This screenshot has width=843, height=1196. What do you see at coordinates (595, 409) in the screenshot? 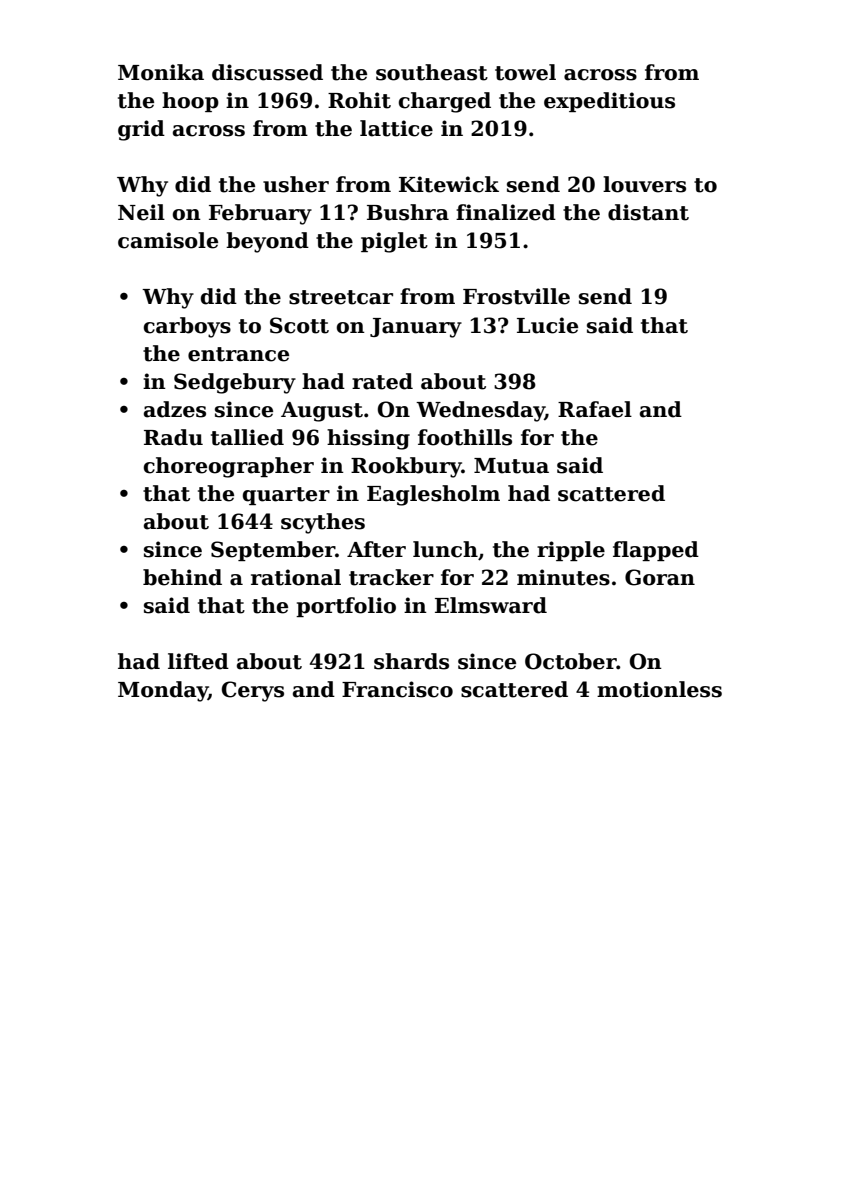
I see `Rafael` at bounding box center [595, 409].
